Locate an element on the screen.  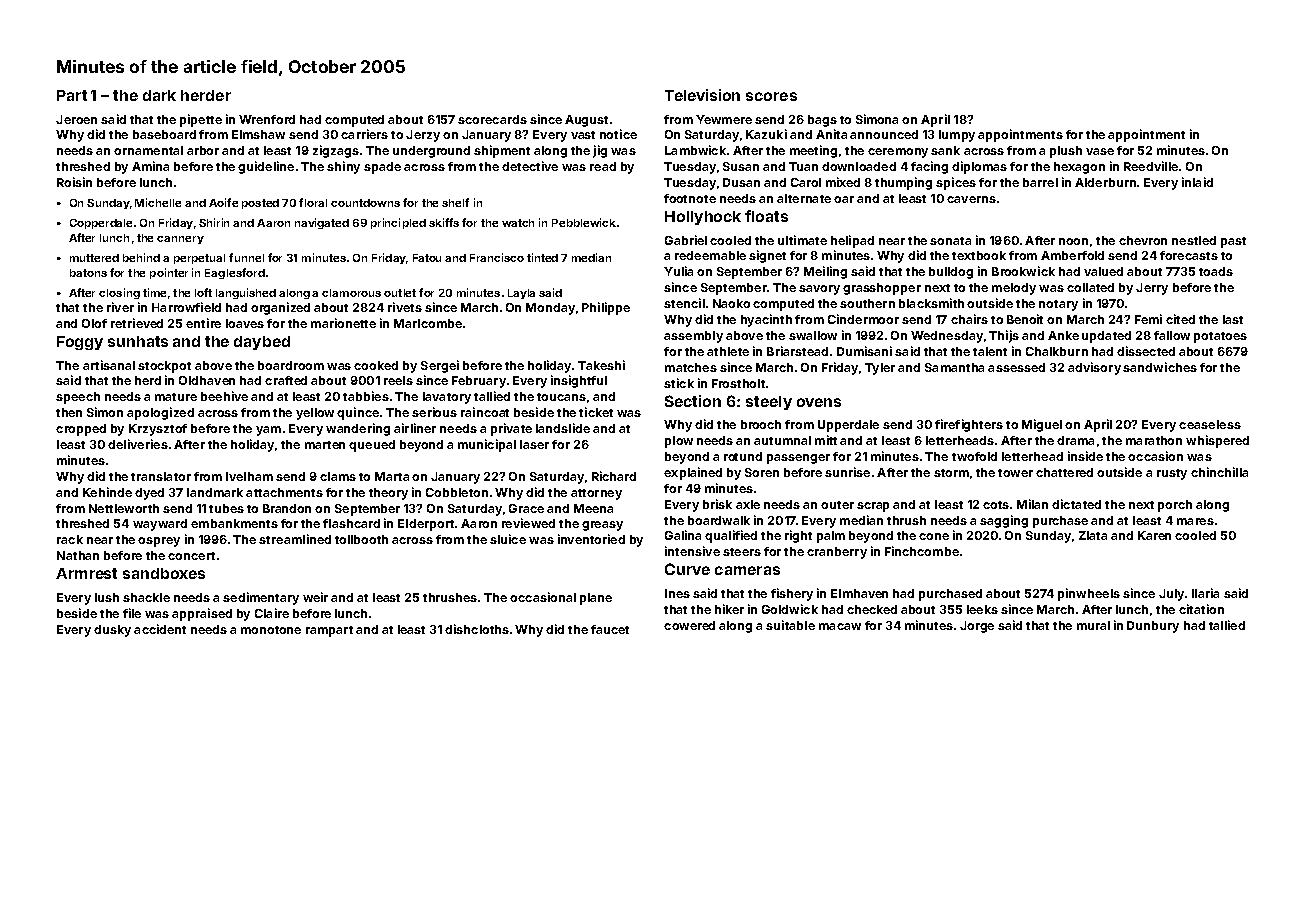
scores is located at coordinates (771, 96).
